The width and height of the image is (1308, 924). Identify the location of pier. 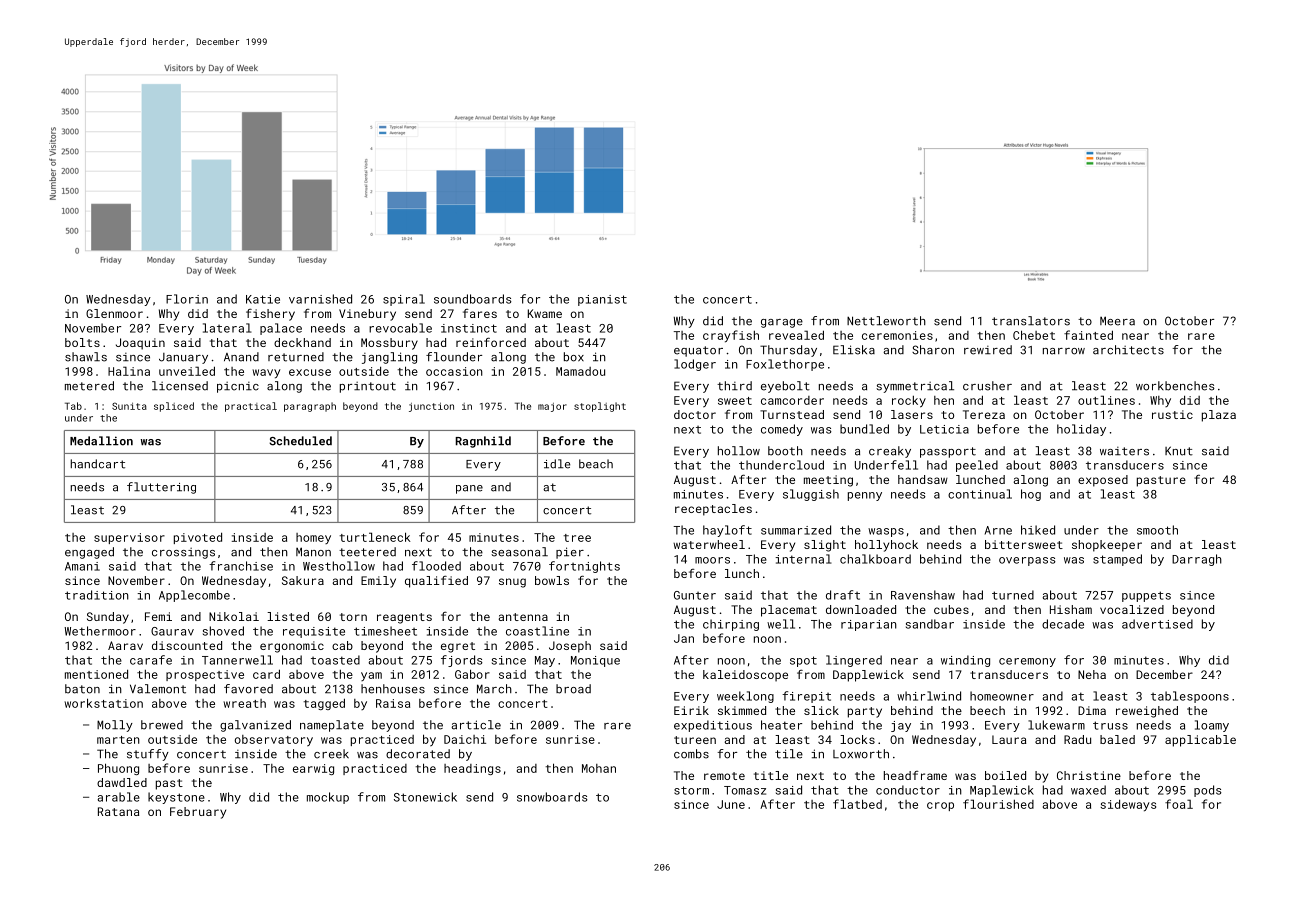
(570, 553).
